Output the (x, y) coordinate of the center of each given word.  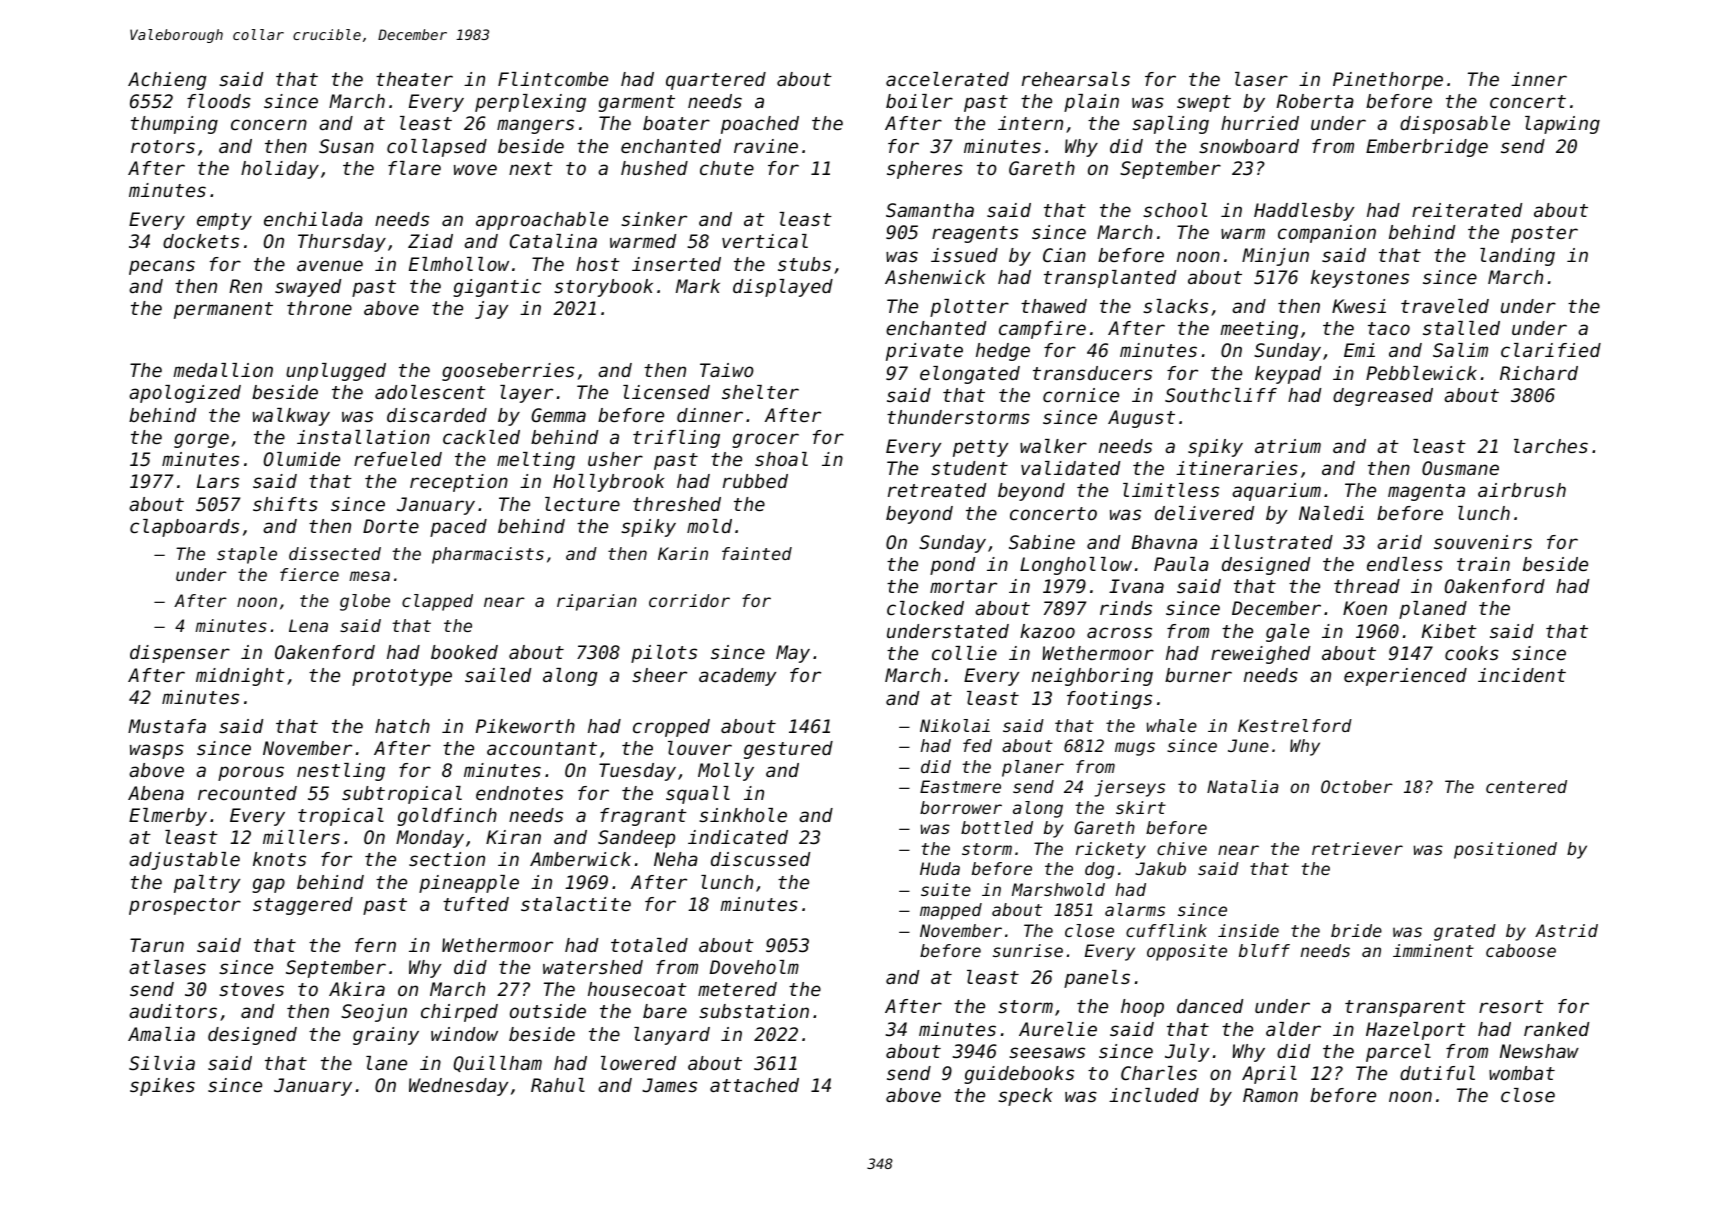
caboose (1521, 950)
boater (676, 123)
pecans (162, 267)
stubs (804, 264)
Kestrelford (1295, 725)
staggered (303, 906)
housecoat (637, 989)
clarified (1551, 350)
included (1154, 1095)
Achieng (167, 81)
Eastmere (960, 786)
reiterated (1467, 210)
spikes (162, 1087)
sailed (498, 675)
